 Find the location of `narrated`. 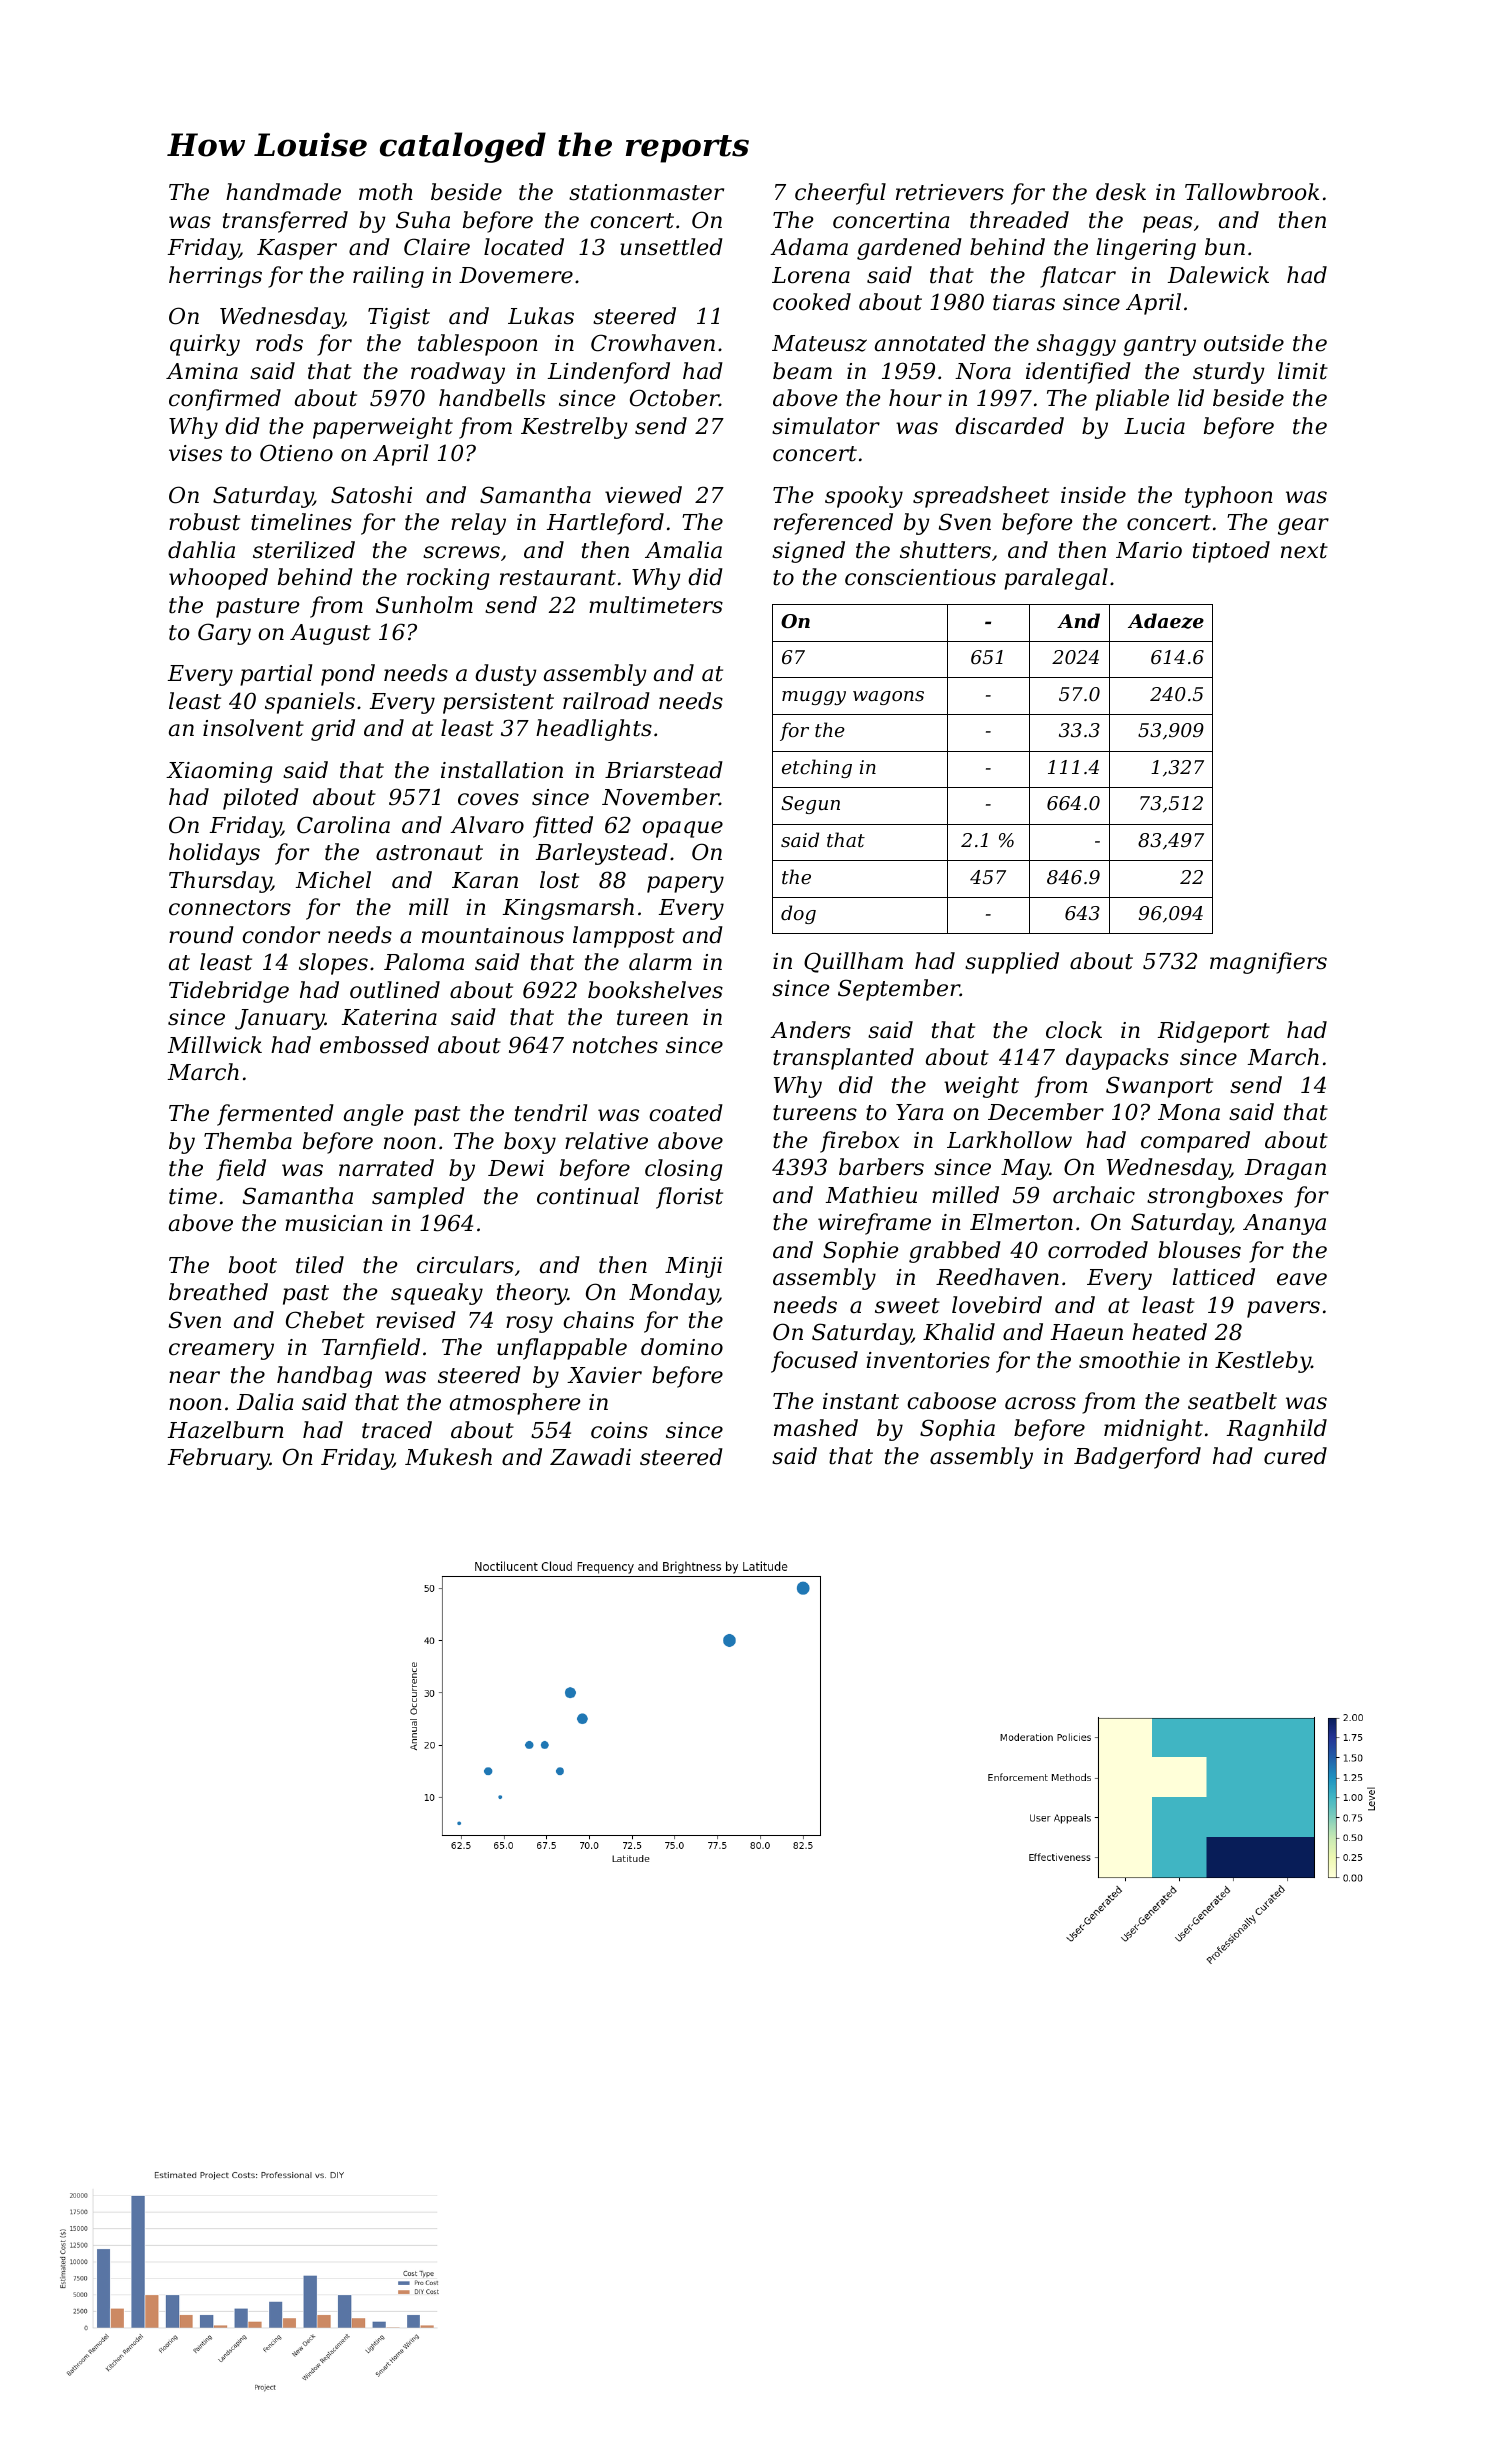

narrated is located at coordinates (386, 1168).
